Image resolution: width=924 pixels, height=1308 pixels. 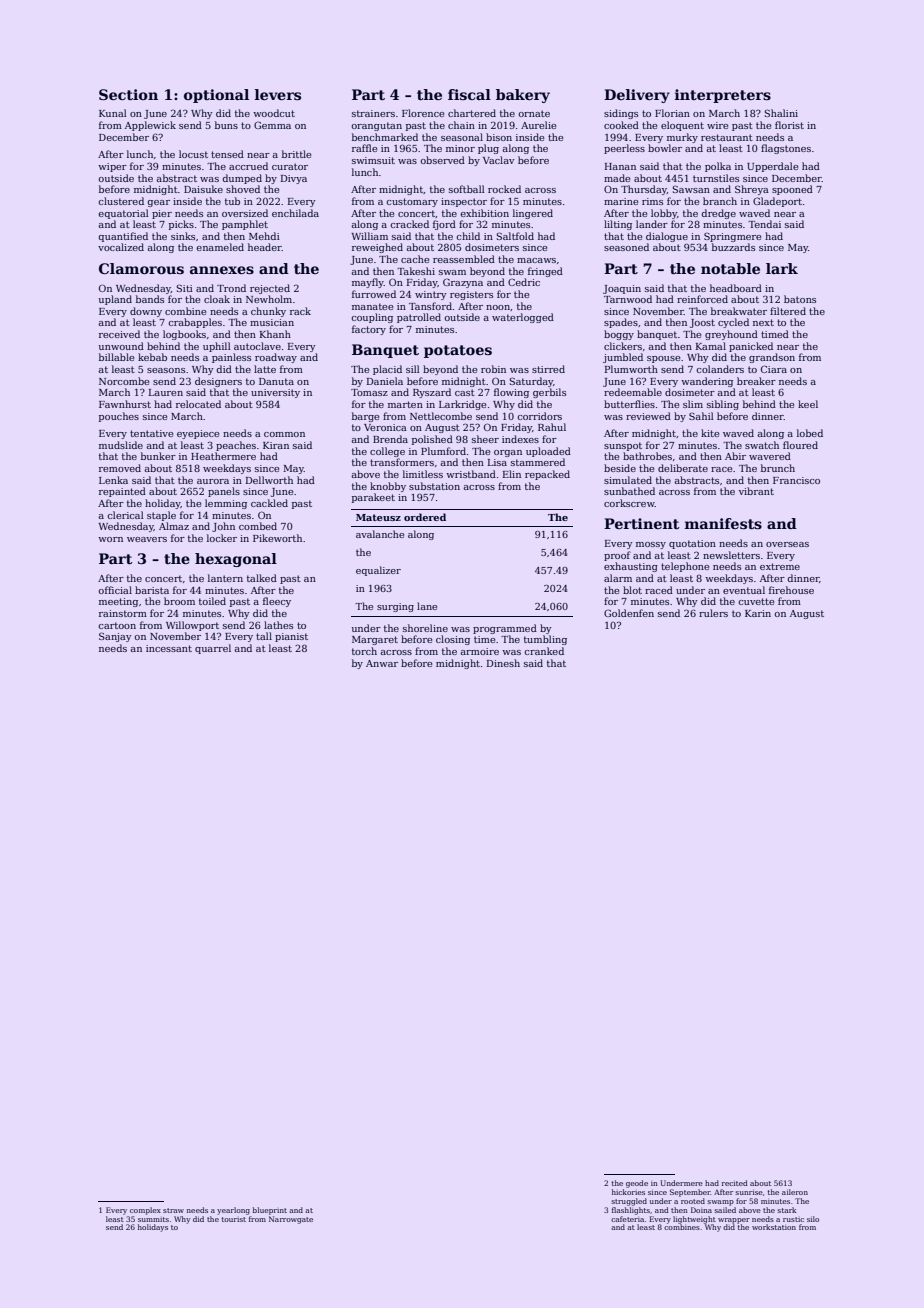 I want to click on turnstiles, so click(x=716, y=178).
